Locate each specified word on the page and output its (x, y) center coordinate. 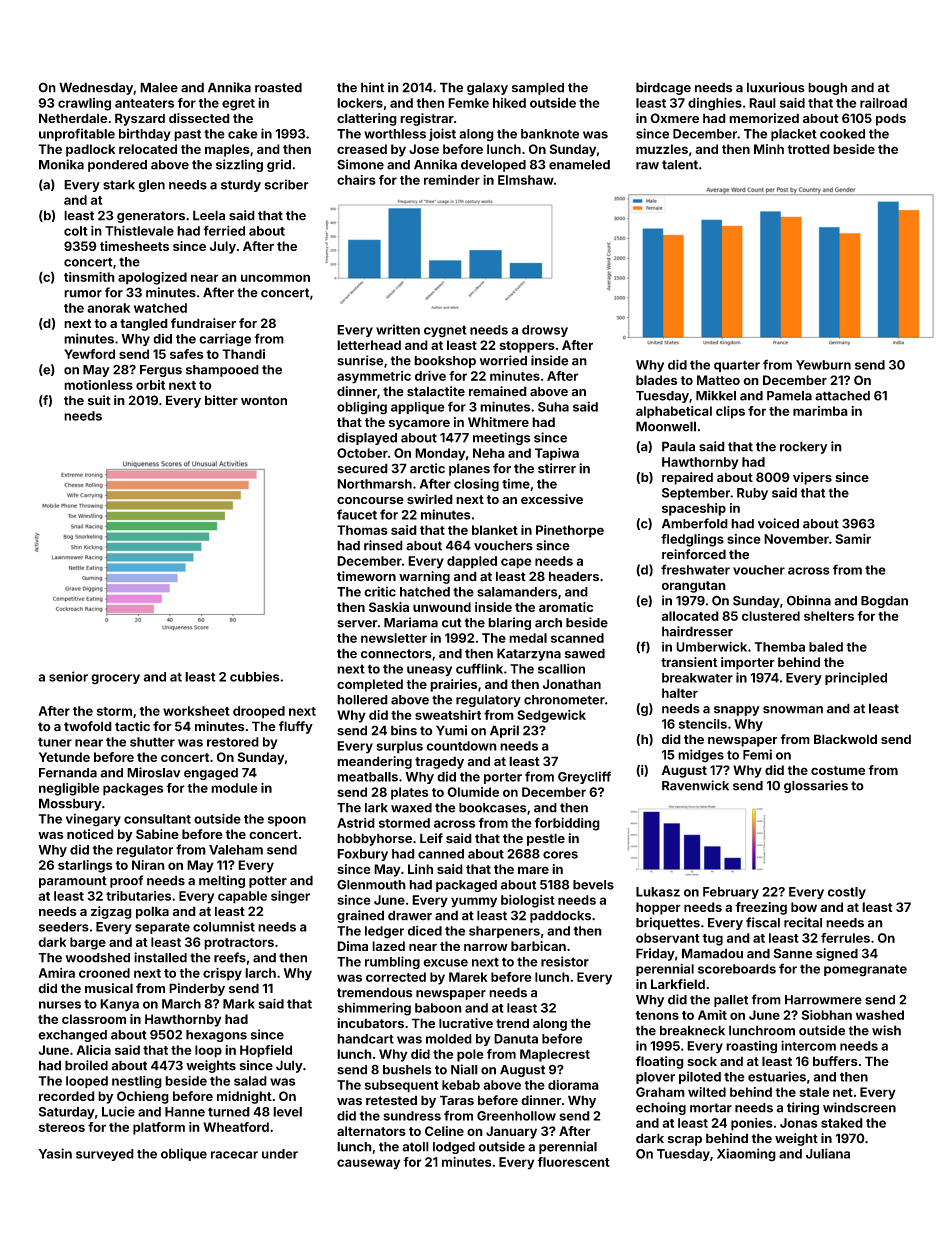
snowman (793, 710)
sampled (538, 88)
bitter (221, 400)
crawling (84, 104)
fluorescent (573, 1162)
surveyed (105, 1155)
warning (424, 577)
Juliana (828, 1153)
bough (827, 88)
